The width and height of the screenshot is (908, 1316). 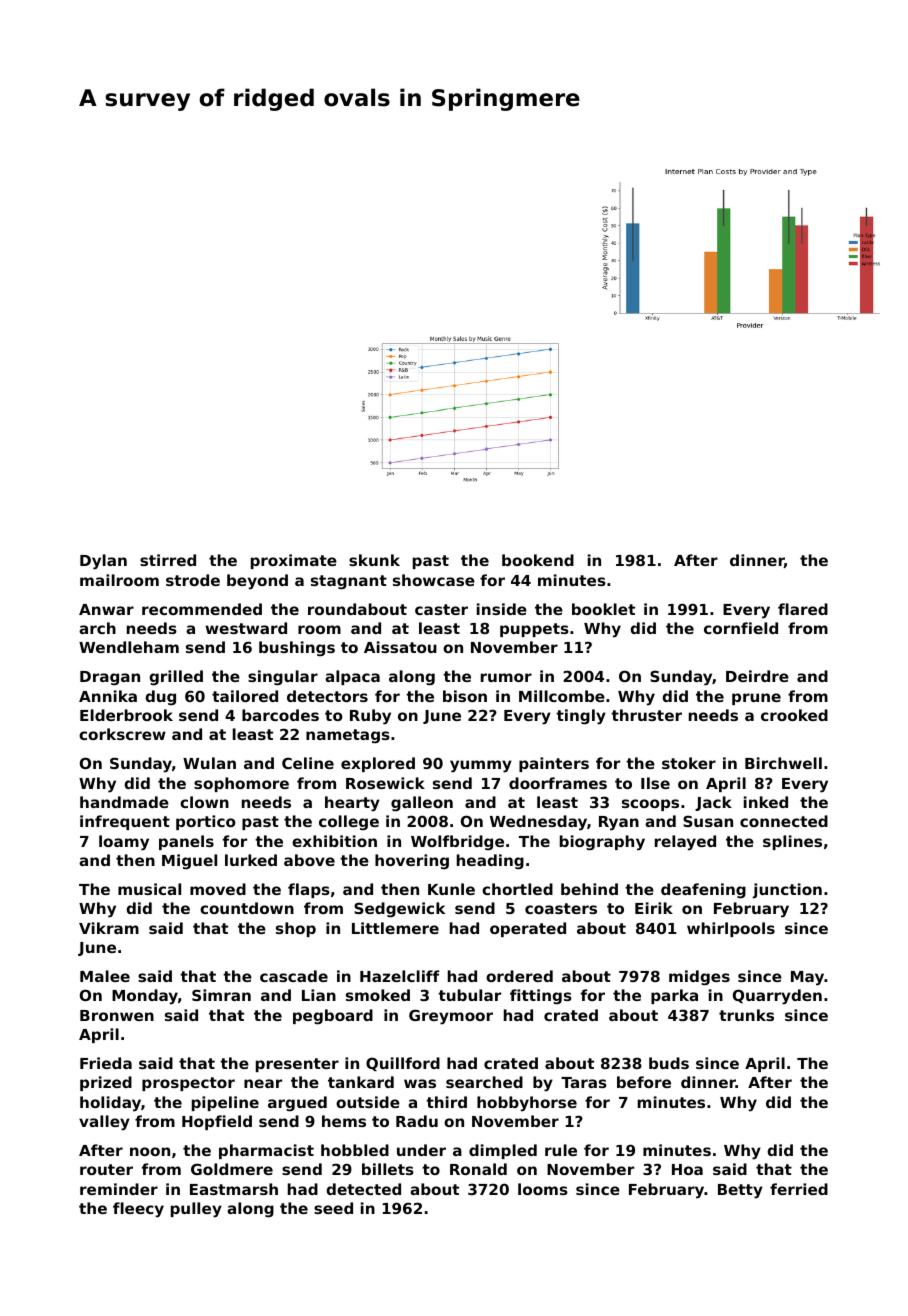 I want to click on bushings, so click(x=297, y=649).
